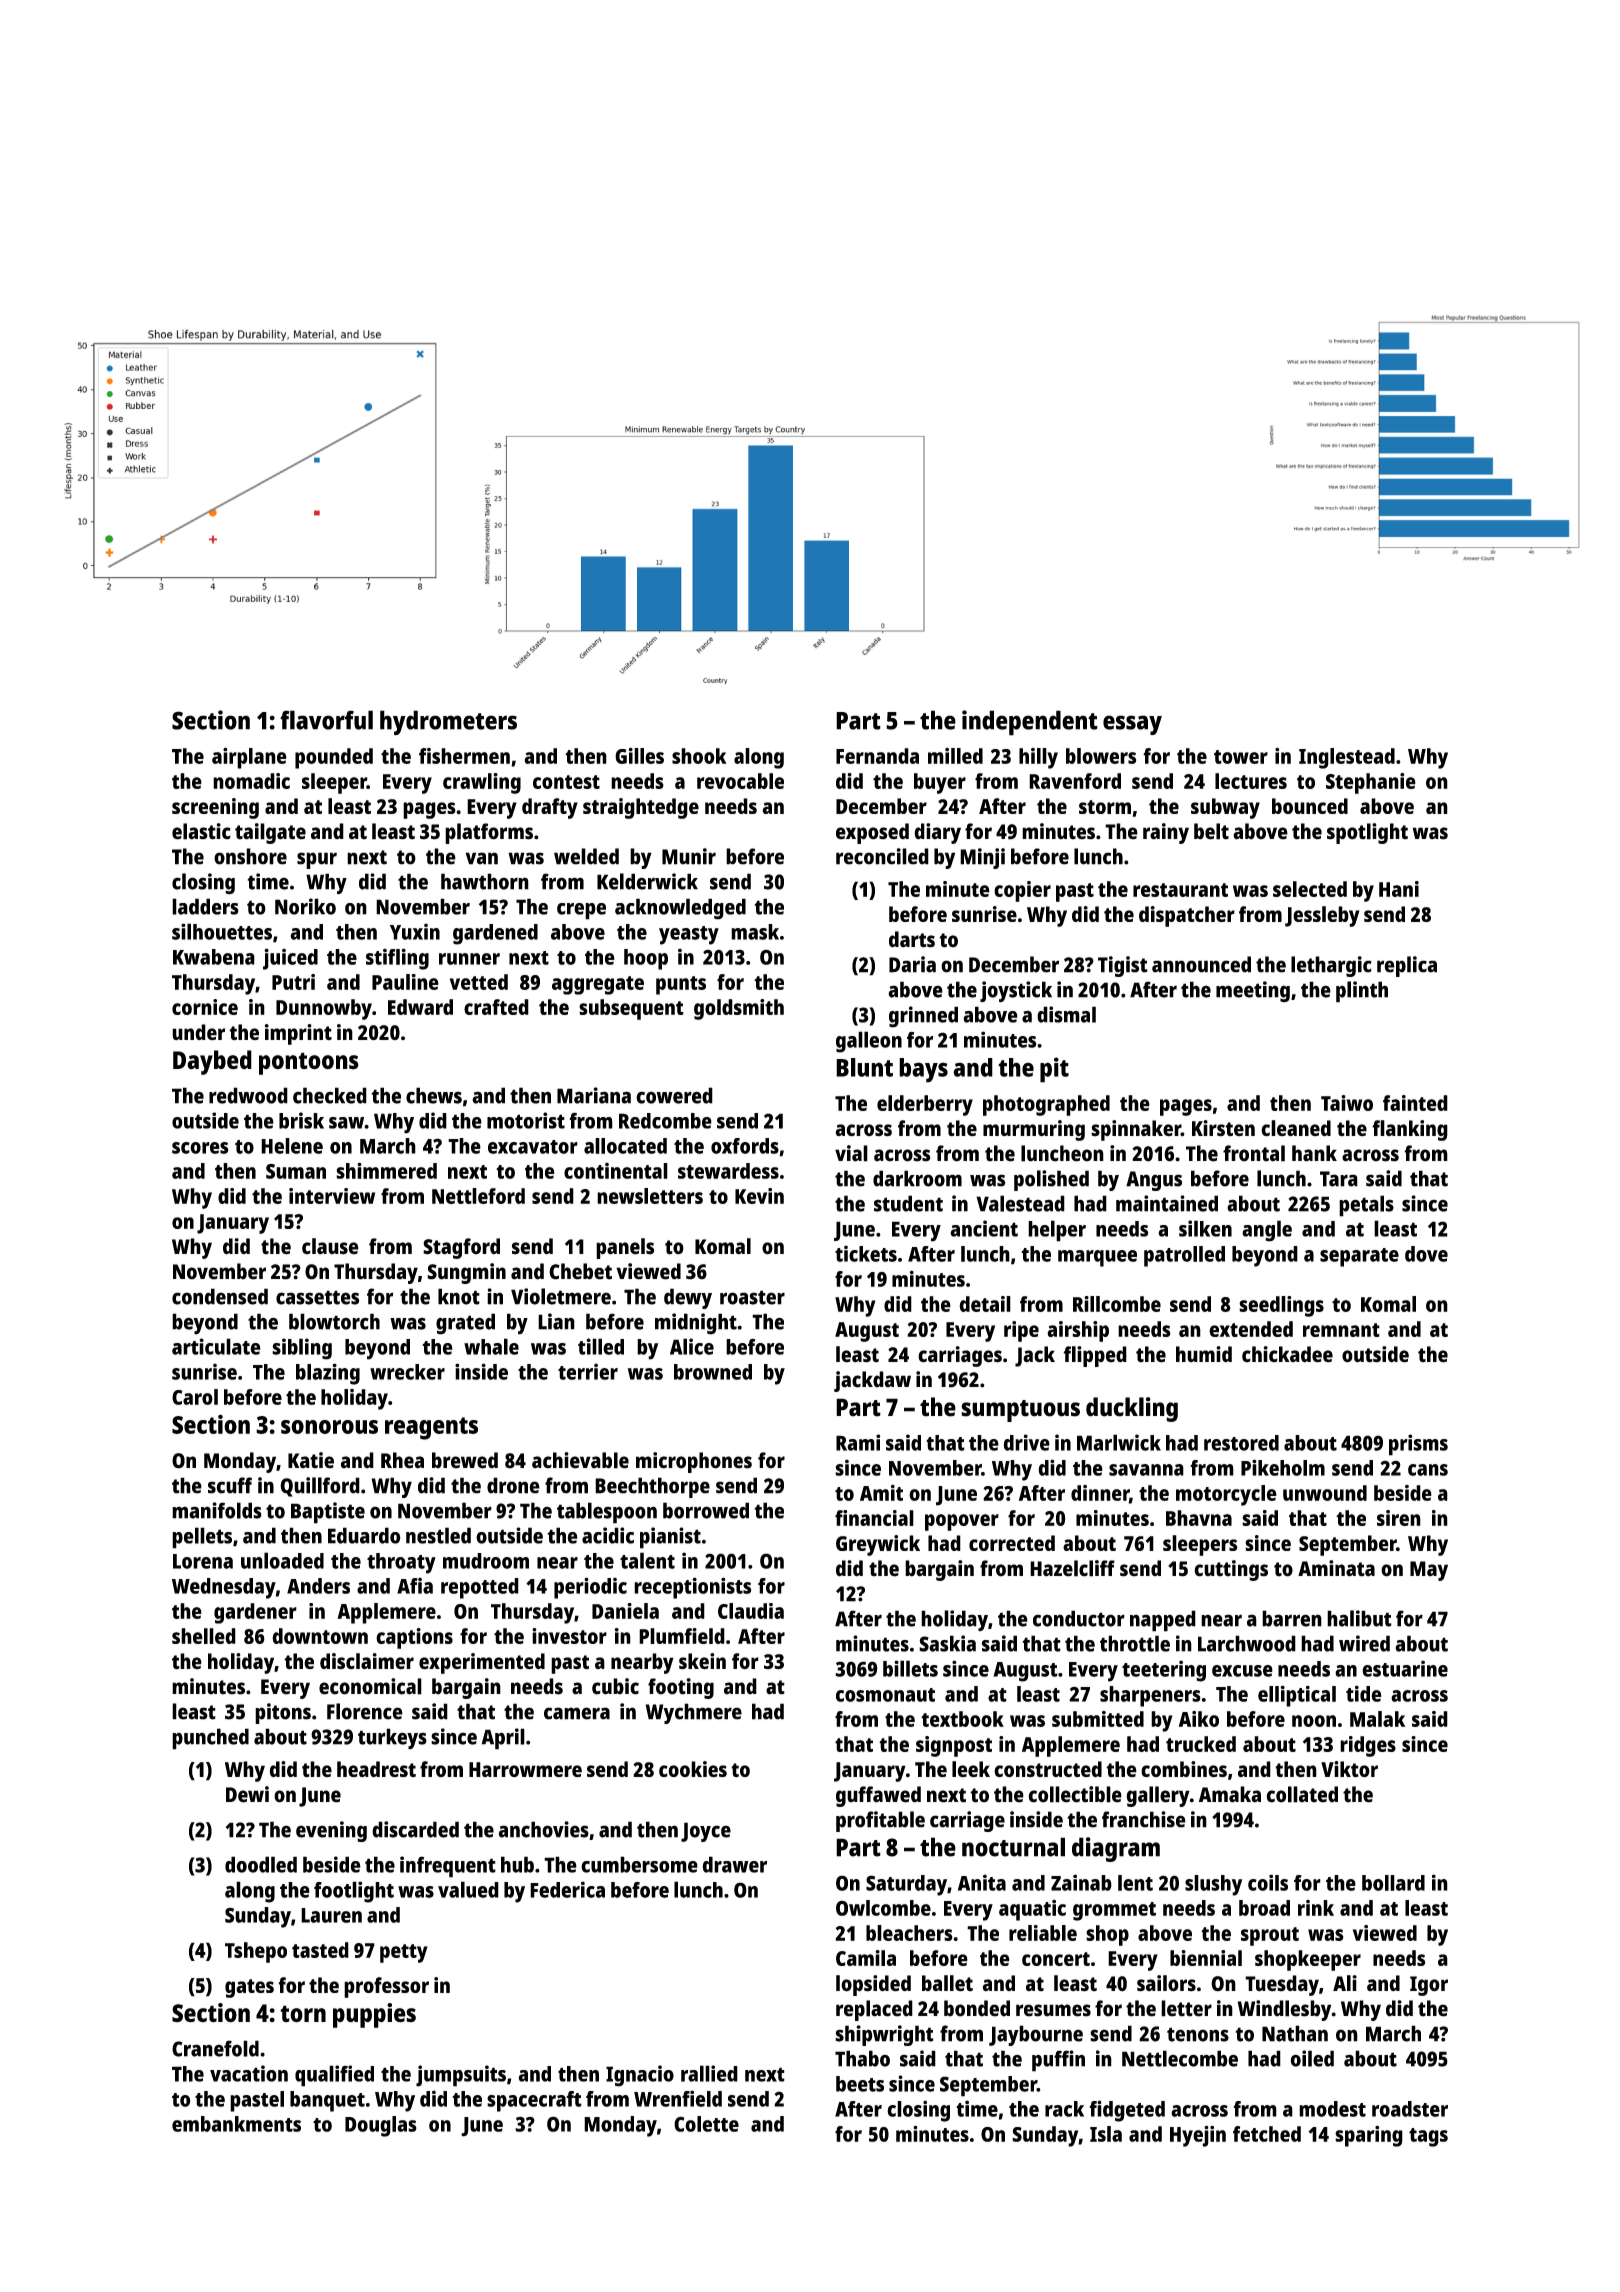 Image resolution: width=1620 pixels, height=2292 pixels. I want to click on Suman, so click(296, 1171).
